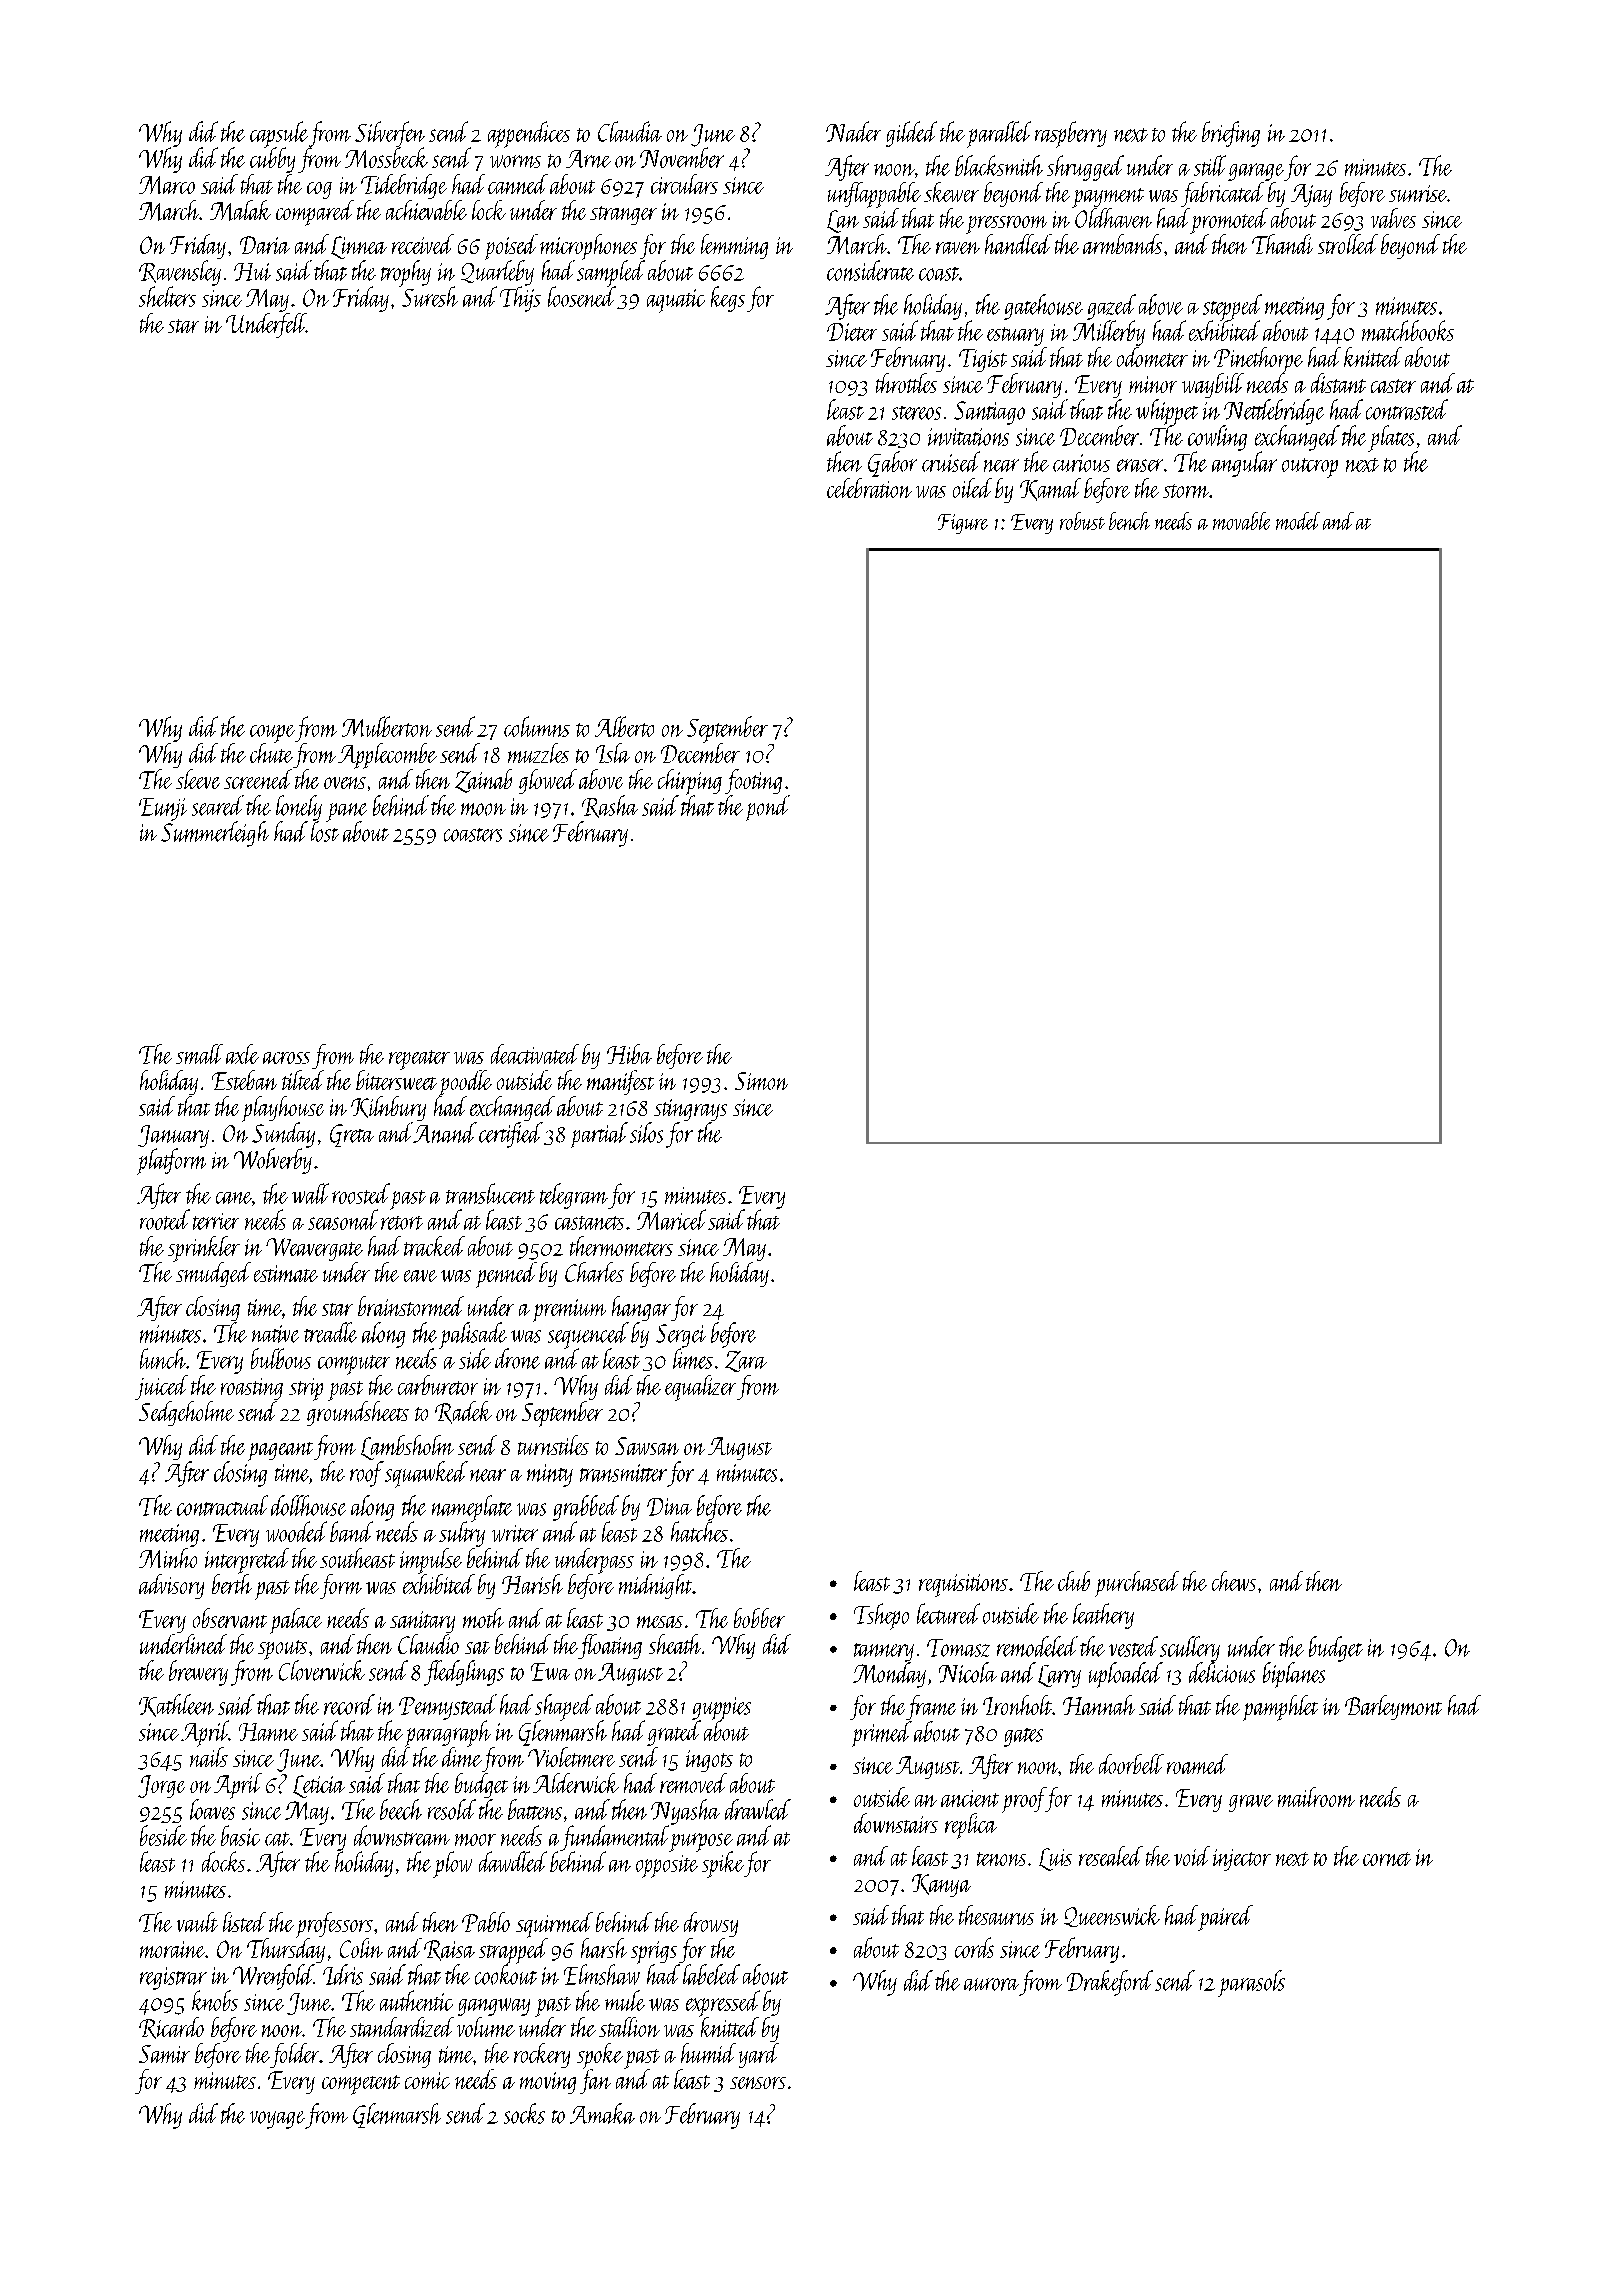  What do you see at coordinates (753, 781) in the screenshot?
I see `footing` at bounding box center [753, 781].
